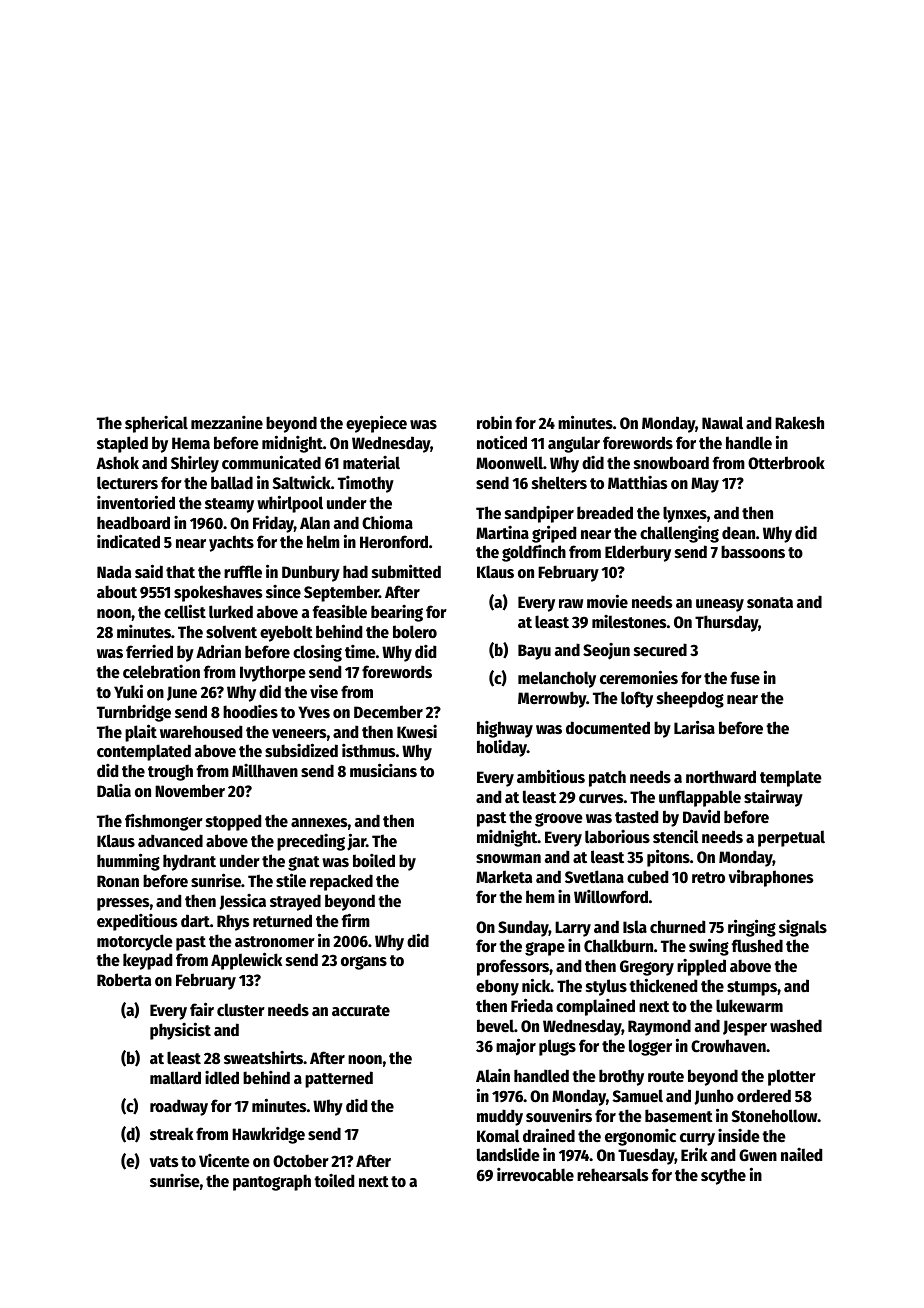 This document has height=1308, width=924. Describe the element at coordinates (374, 860) in the document. I see `boiled` at that location.
